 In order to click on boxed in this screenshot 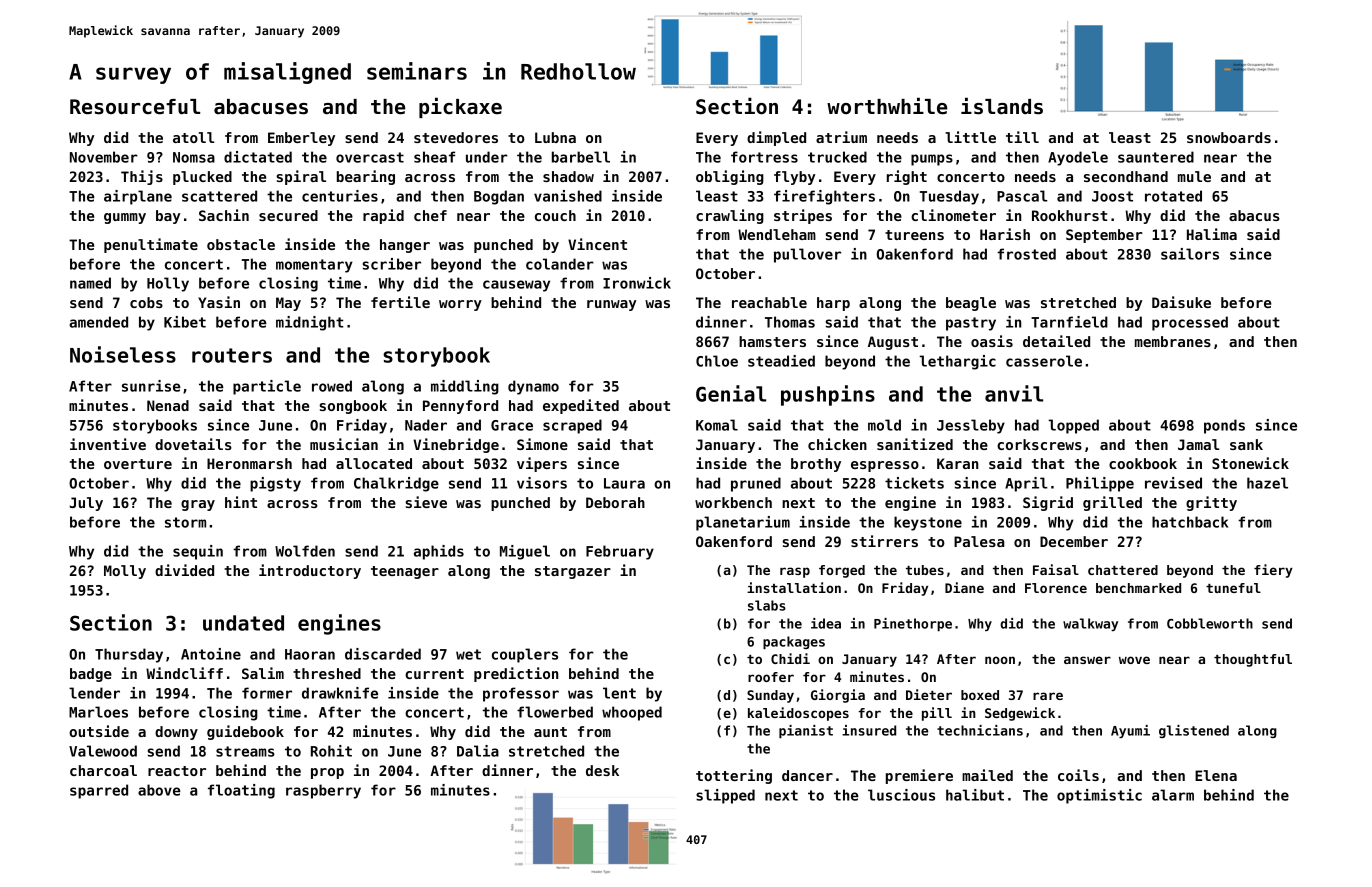, I will do `click(980, 695)`.
